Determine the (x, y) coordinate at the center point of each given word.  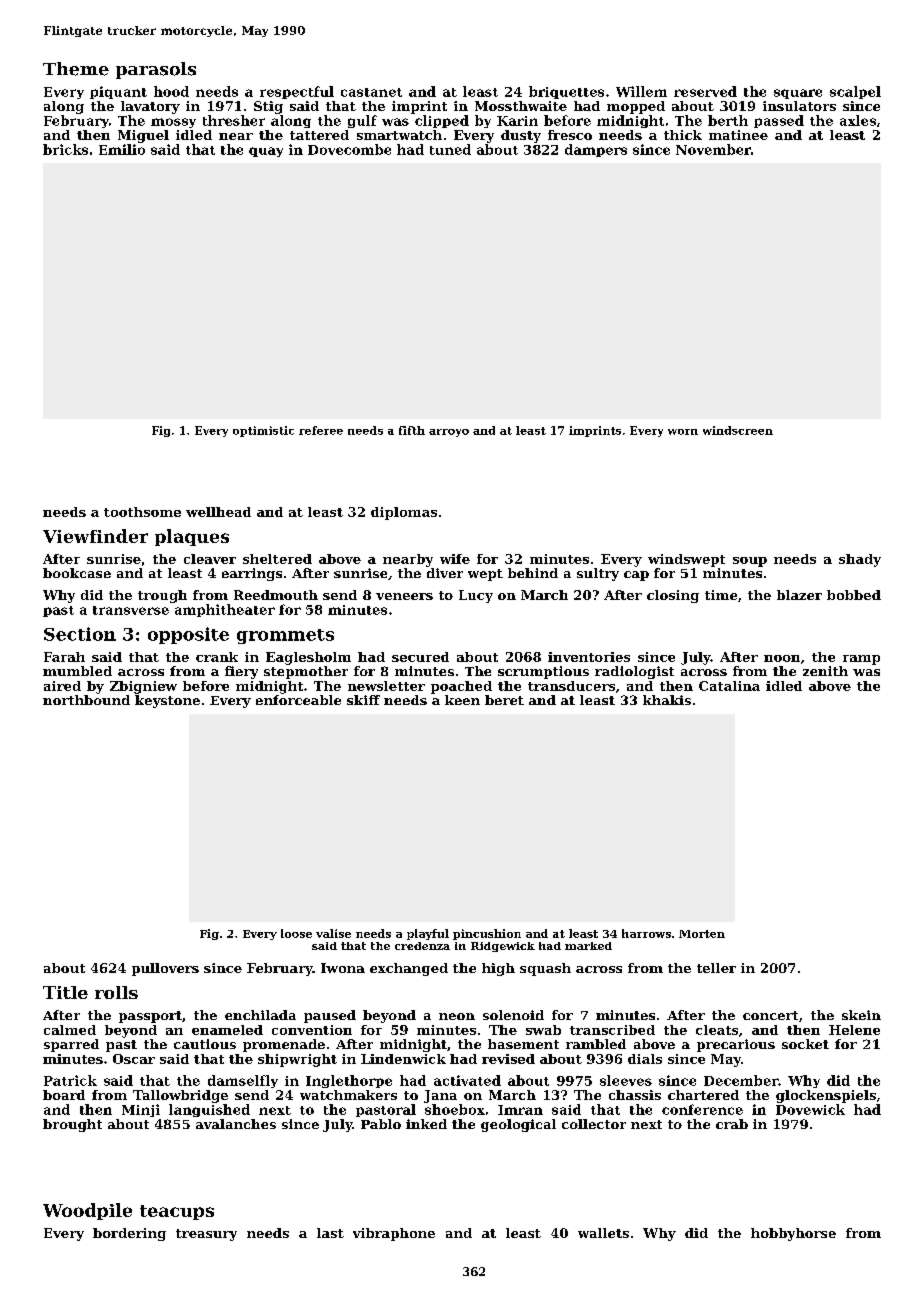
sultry (598, 574)
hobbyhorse (793, 1234)
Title (65, 992)
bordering (129, 1234)
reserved (705, 91)
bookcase (77, 573)
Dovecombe (349, 149)
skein (861, 1015)
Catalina (729, 686)
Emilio (122, 149)
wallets (603, 1233)
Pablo (381, 1124)
